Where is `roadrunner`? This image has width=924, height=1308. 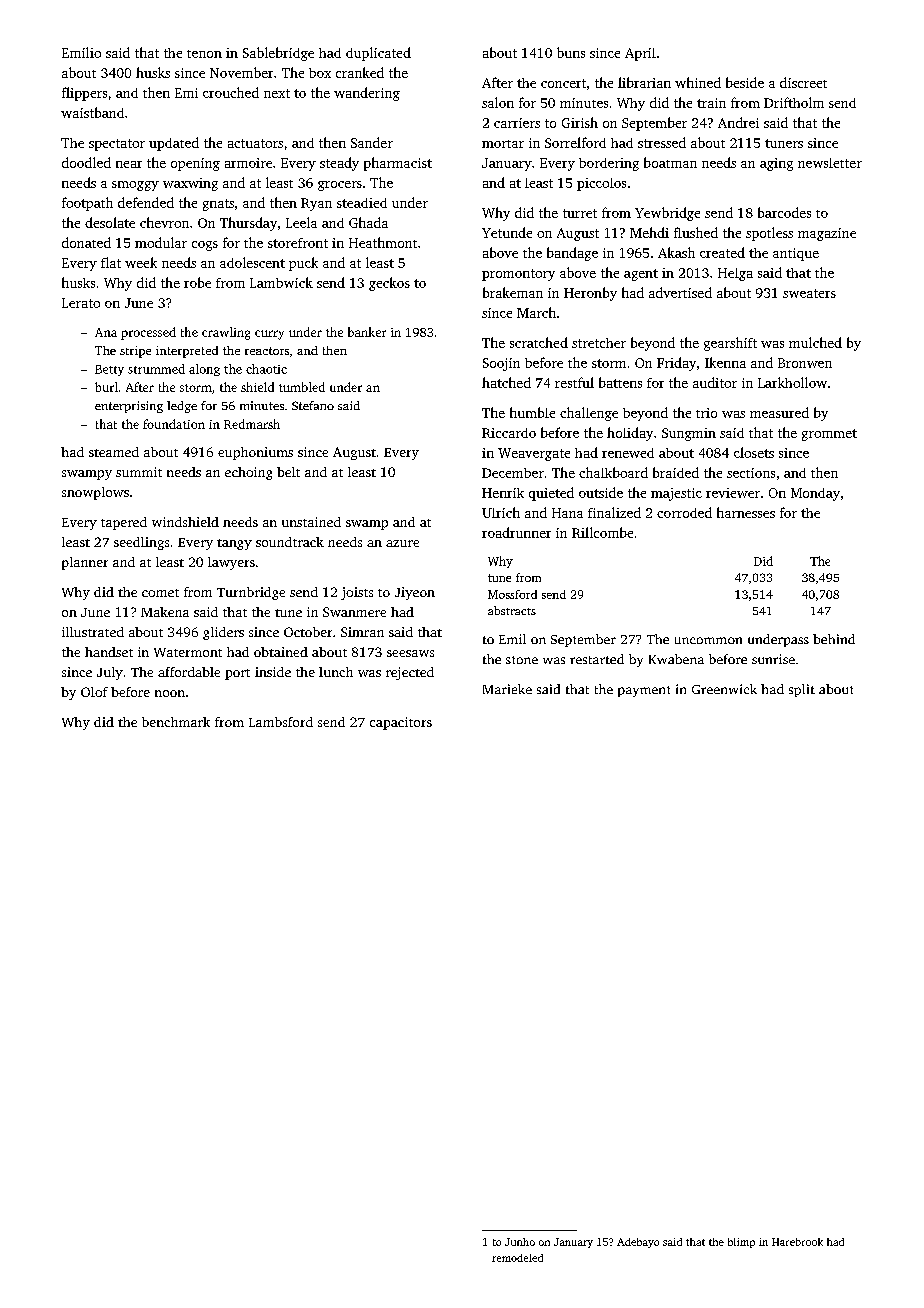
roadrunner is located at coordinates (516, 532).
